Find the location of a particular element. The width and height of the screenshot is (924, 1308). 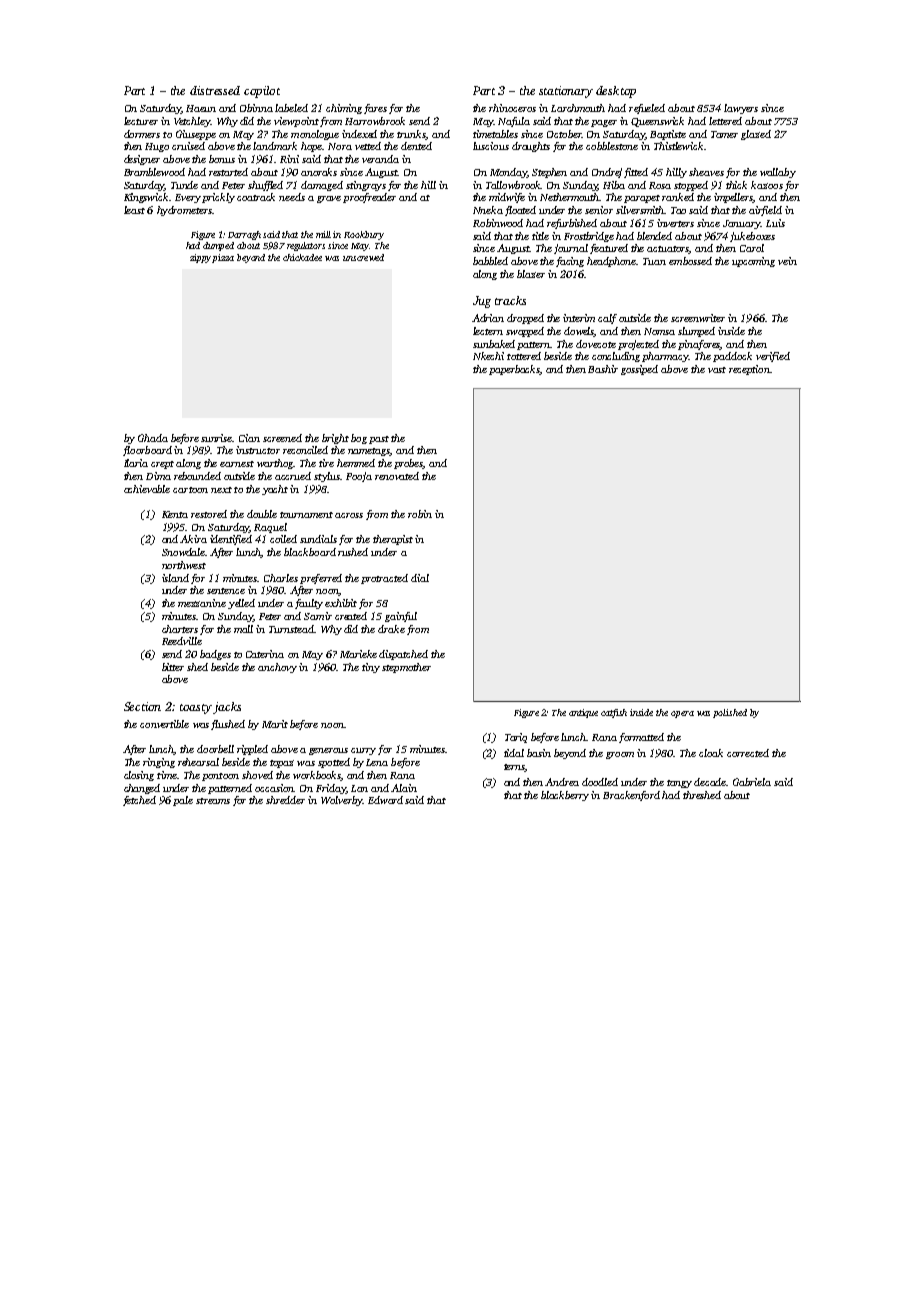

distressed is located at coordinates (215, 90).
